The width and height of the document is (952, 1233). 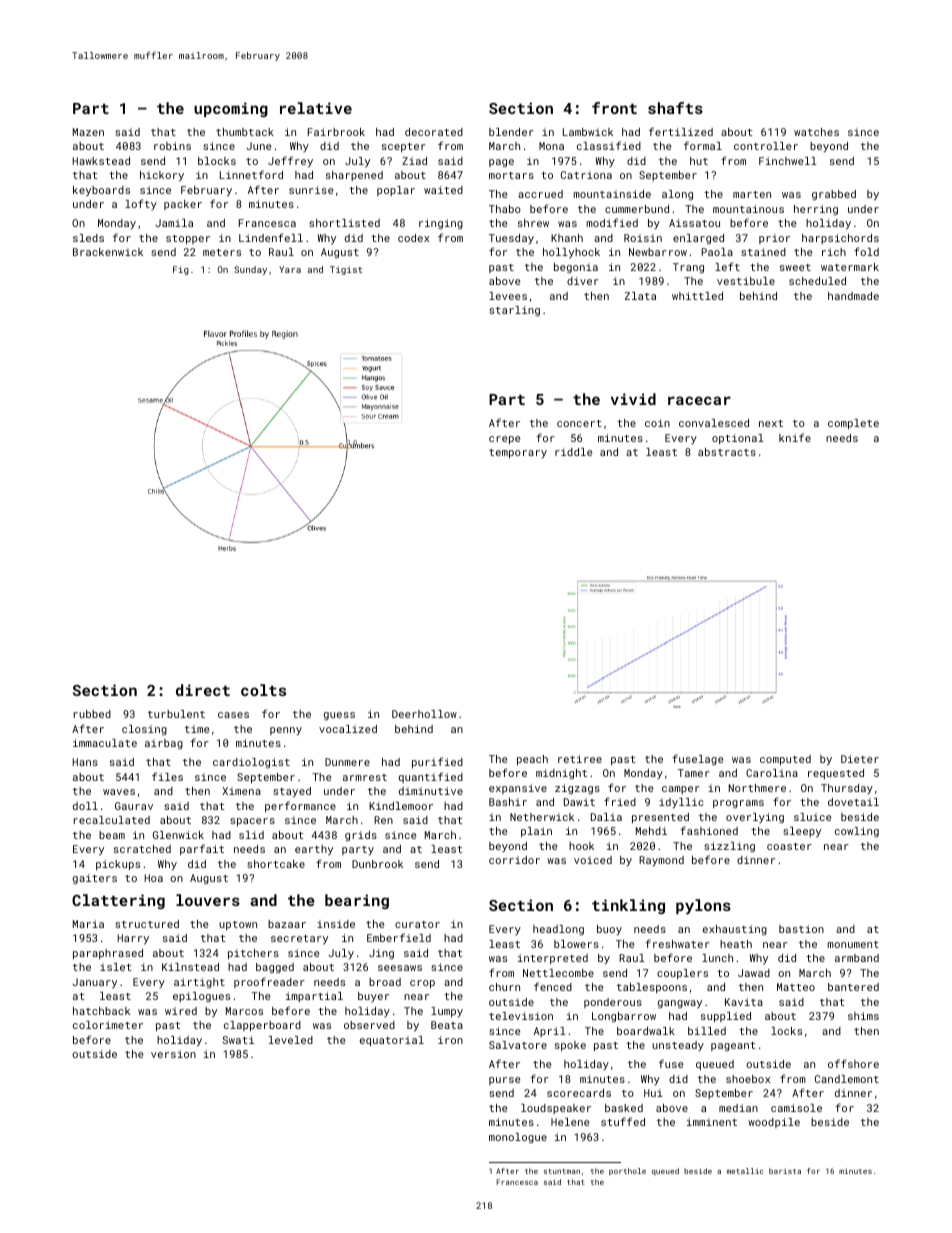 I want to click on shafts, so click(x=675, y=108).
